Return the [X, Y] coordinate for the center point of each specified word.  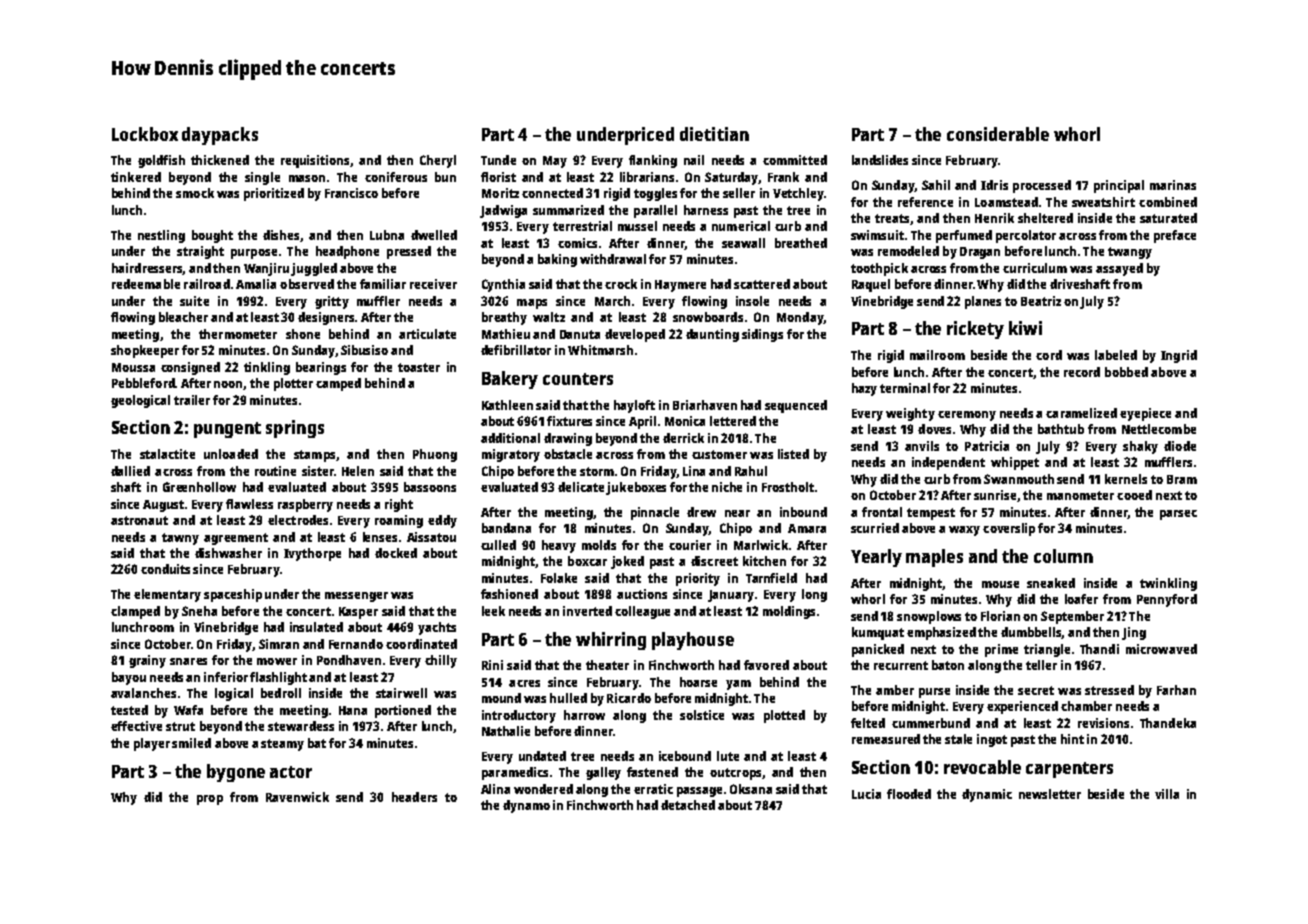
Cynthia [503, 285]
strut [180, 726]
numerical [741, 226]
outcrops [735, 774]
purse [934, 693]
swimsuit [877, 235]
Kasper [358, 613]
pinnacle [655, 513]
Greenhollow [199, 487]
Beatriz [1041, 301]
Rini [492, 665]
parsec [1178, 515]
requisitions [315, 161]
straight [200, 252]
